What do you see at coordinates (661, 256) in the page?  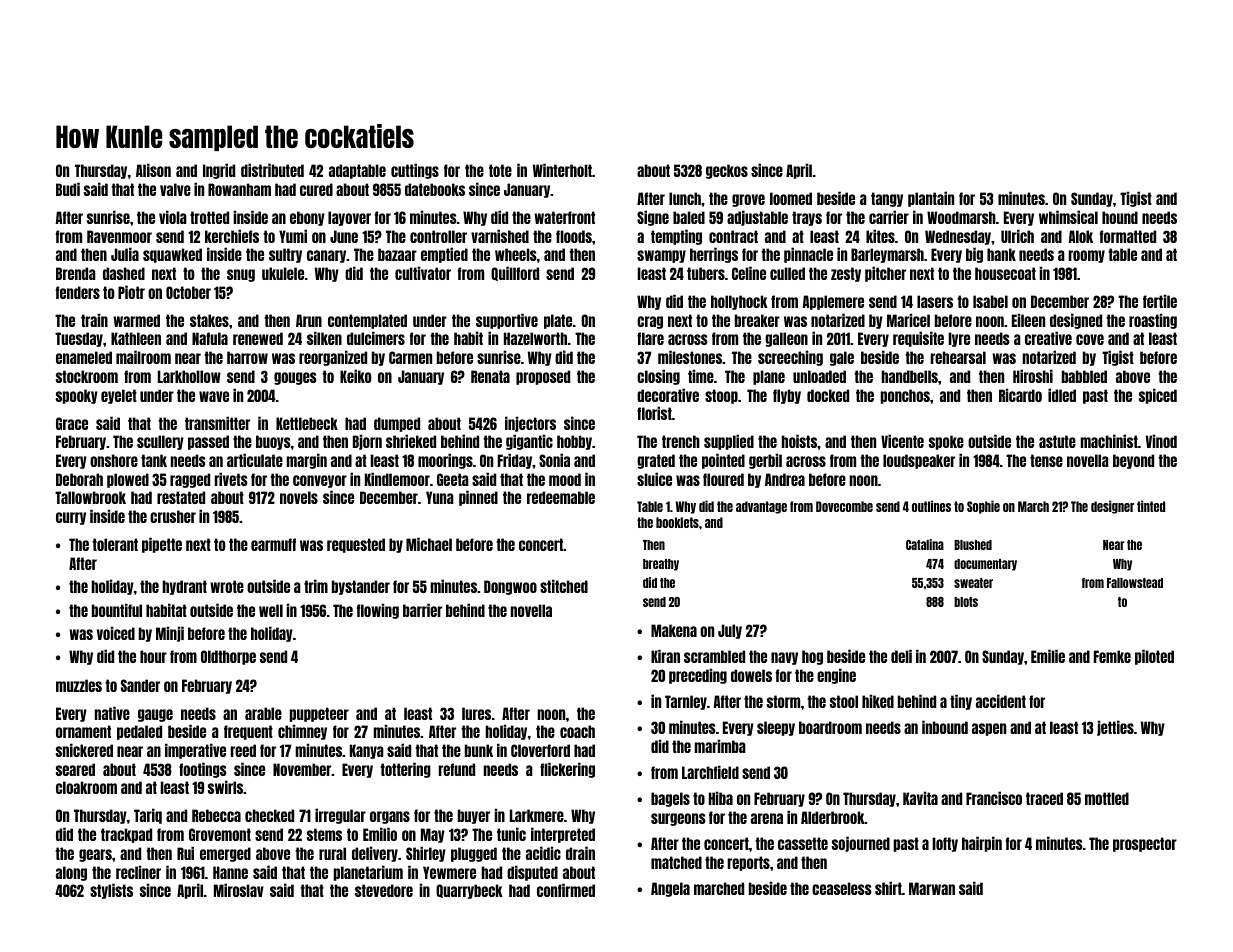 I see `swampy` at bounding box center [661, 256].
